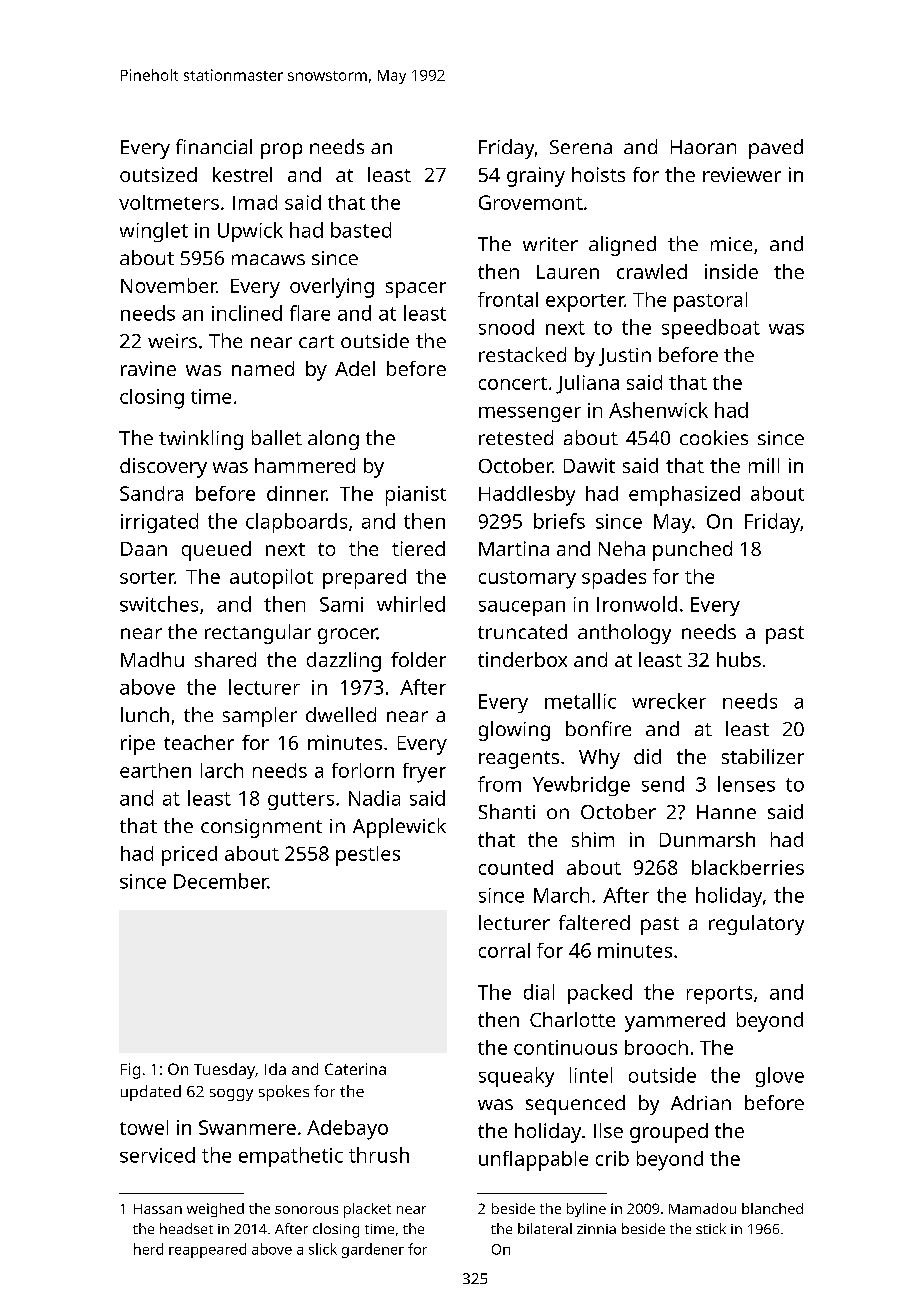 This image has height=1314, width=924. I want to click on rectangular, so click(258, 634).
